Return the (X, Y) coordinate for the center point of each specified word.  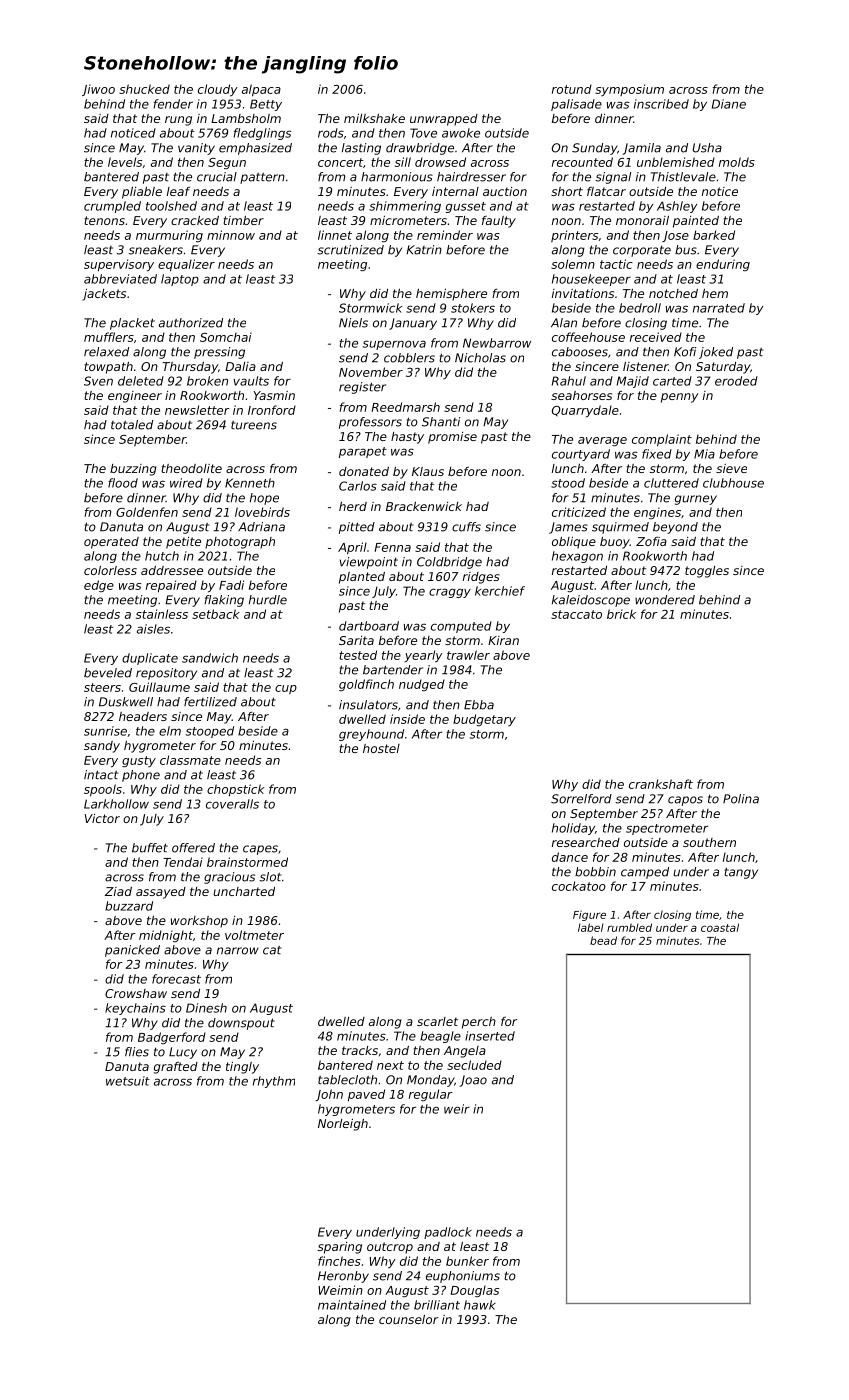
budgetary (484, 720)
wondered (665, 600)
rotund (572, 89)
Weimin (340, 1290)
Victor (102, 818)
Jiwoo (98, 90)
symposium (629, 90)
